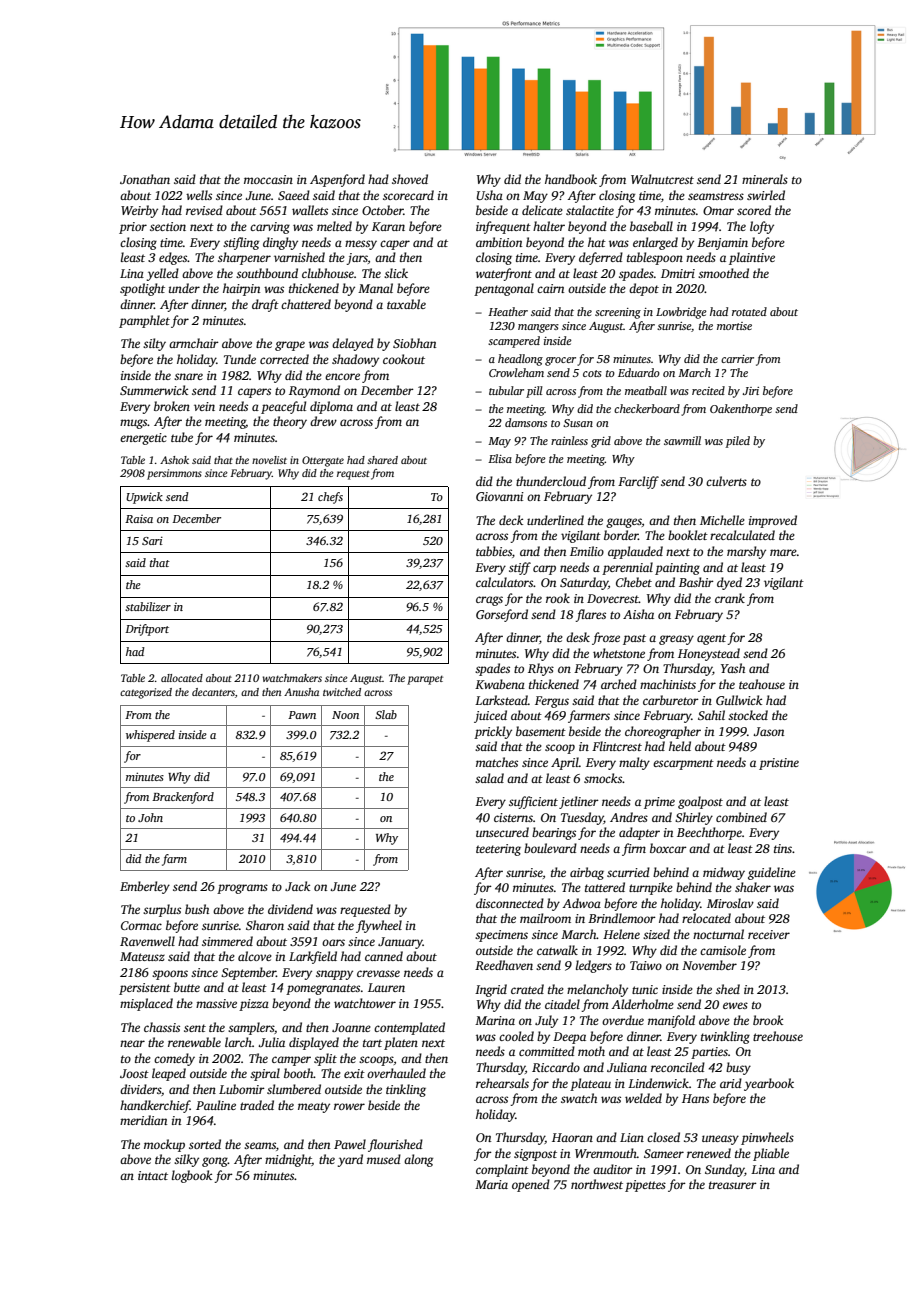 The height and width of the screenshot is (1308, 924). Describe the element at coordinates (783, 552) in the screenshot. I see `mare` at that location.
